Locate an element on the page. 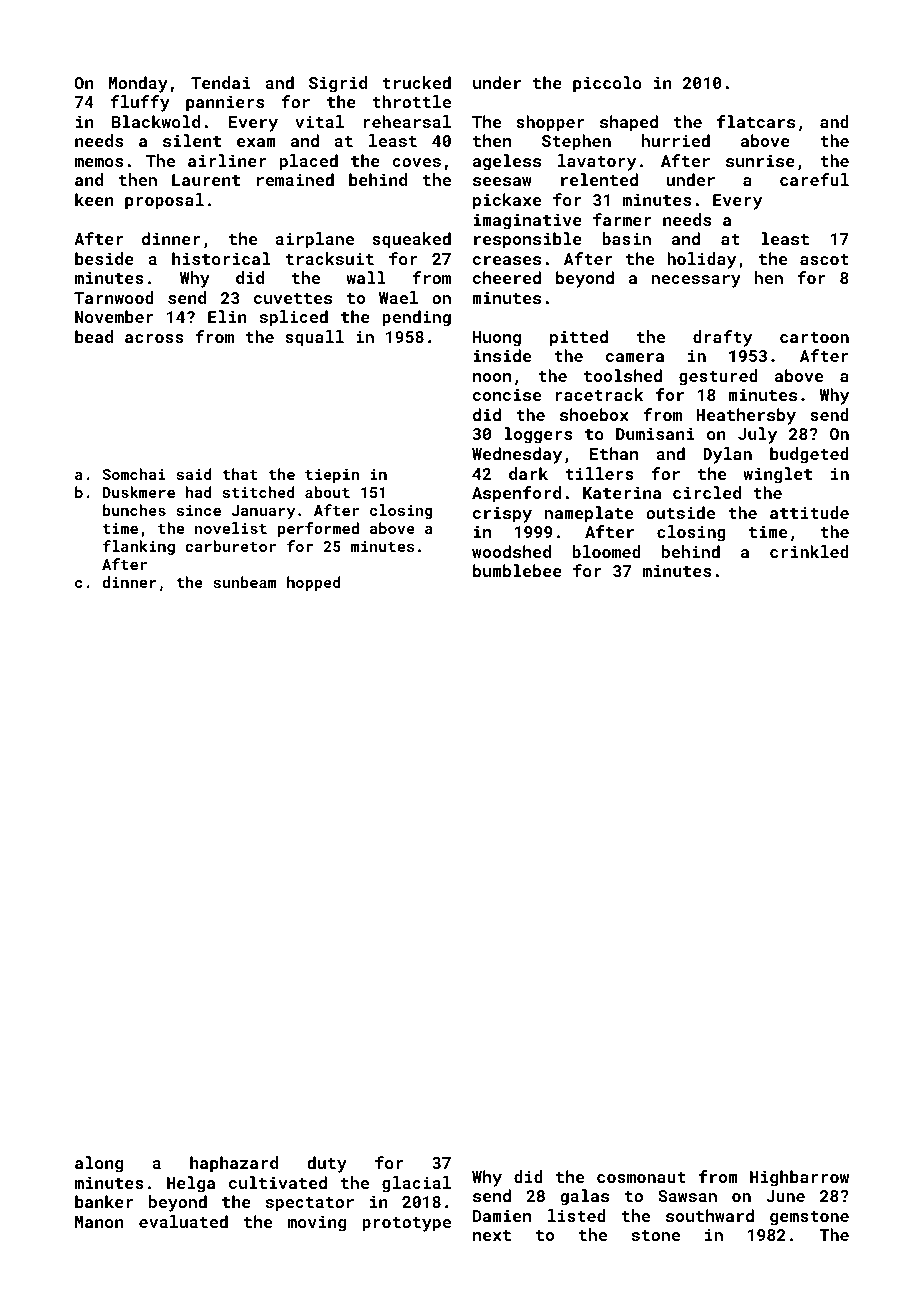 Image resolution: width=924 pixels, height=1308 pixels. galas is located at coordinates (584, 1197).
